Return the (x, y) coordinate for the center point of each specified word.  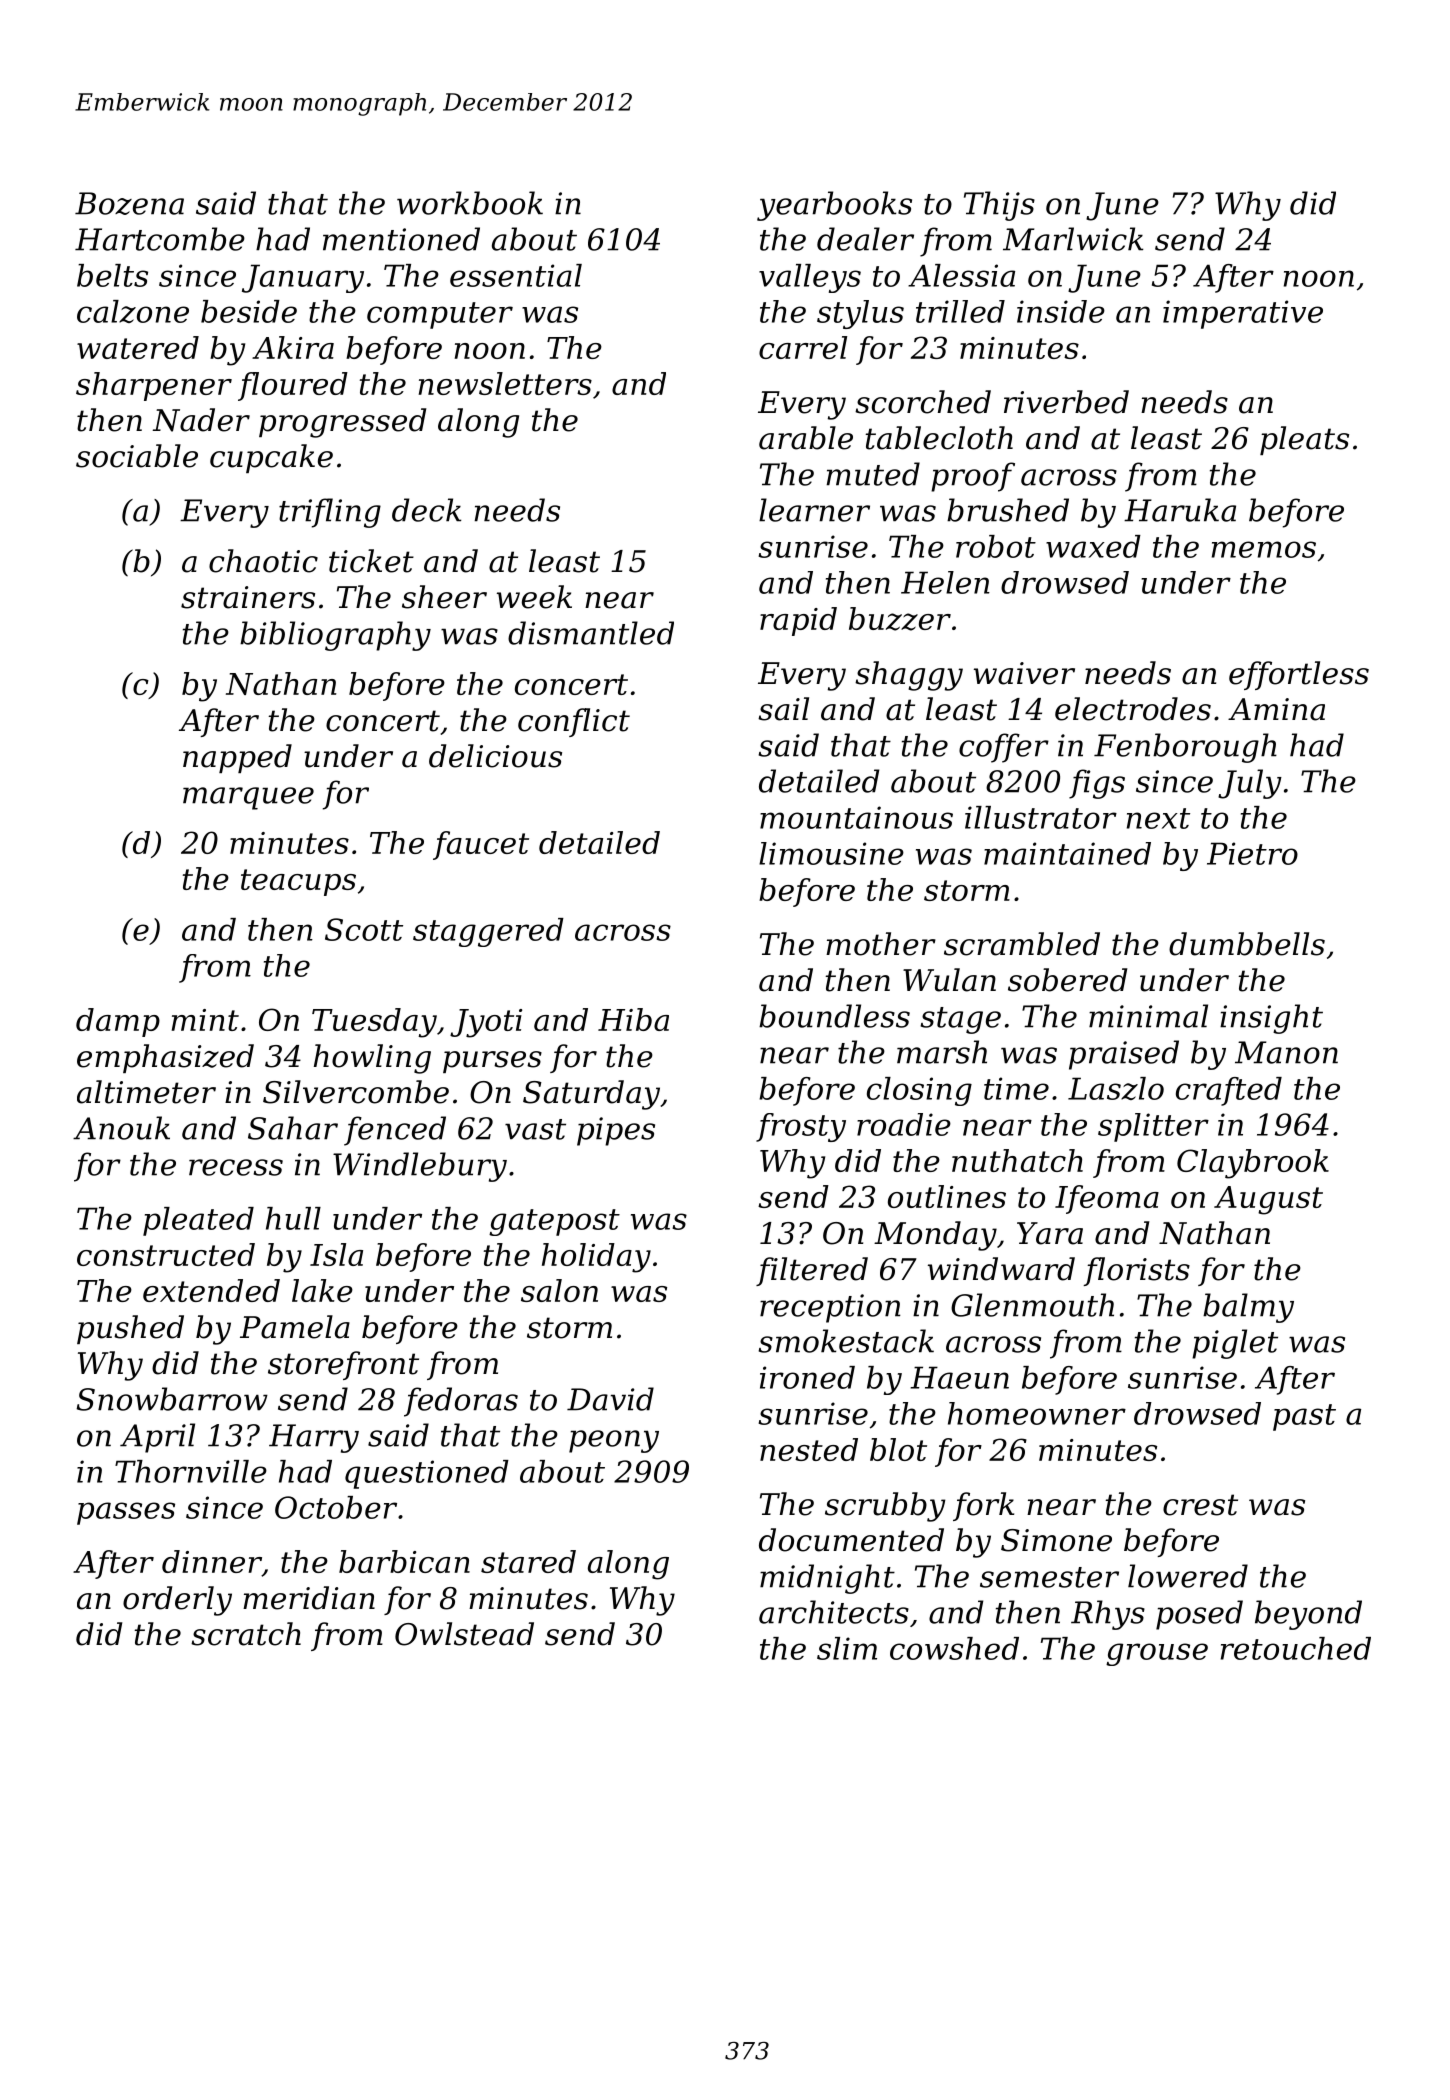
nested (809, 1449)
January (303, 278)
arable (806, 438)
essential (516, 275)
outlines (947, 1196)
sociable (137, 456)
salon (559, 1290)
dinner (212, 1563)
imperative (1243, 314)
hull (293, 1218)
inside (1061, 311)
